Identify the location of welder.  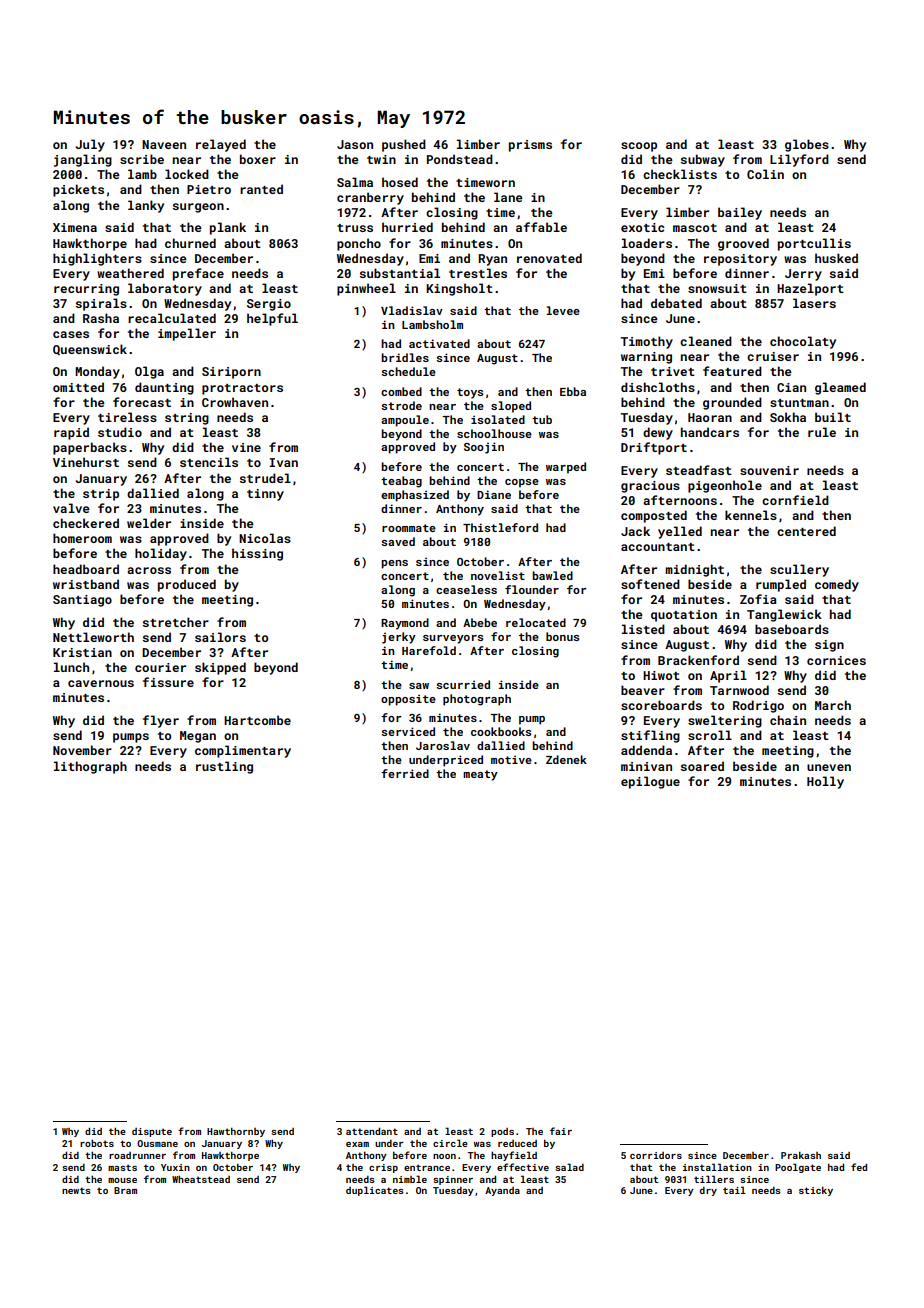
(149, 523).
